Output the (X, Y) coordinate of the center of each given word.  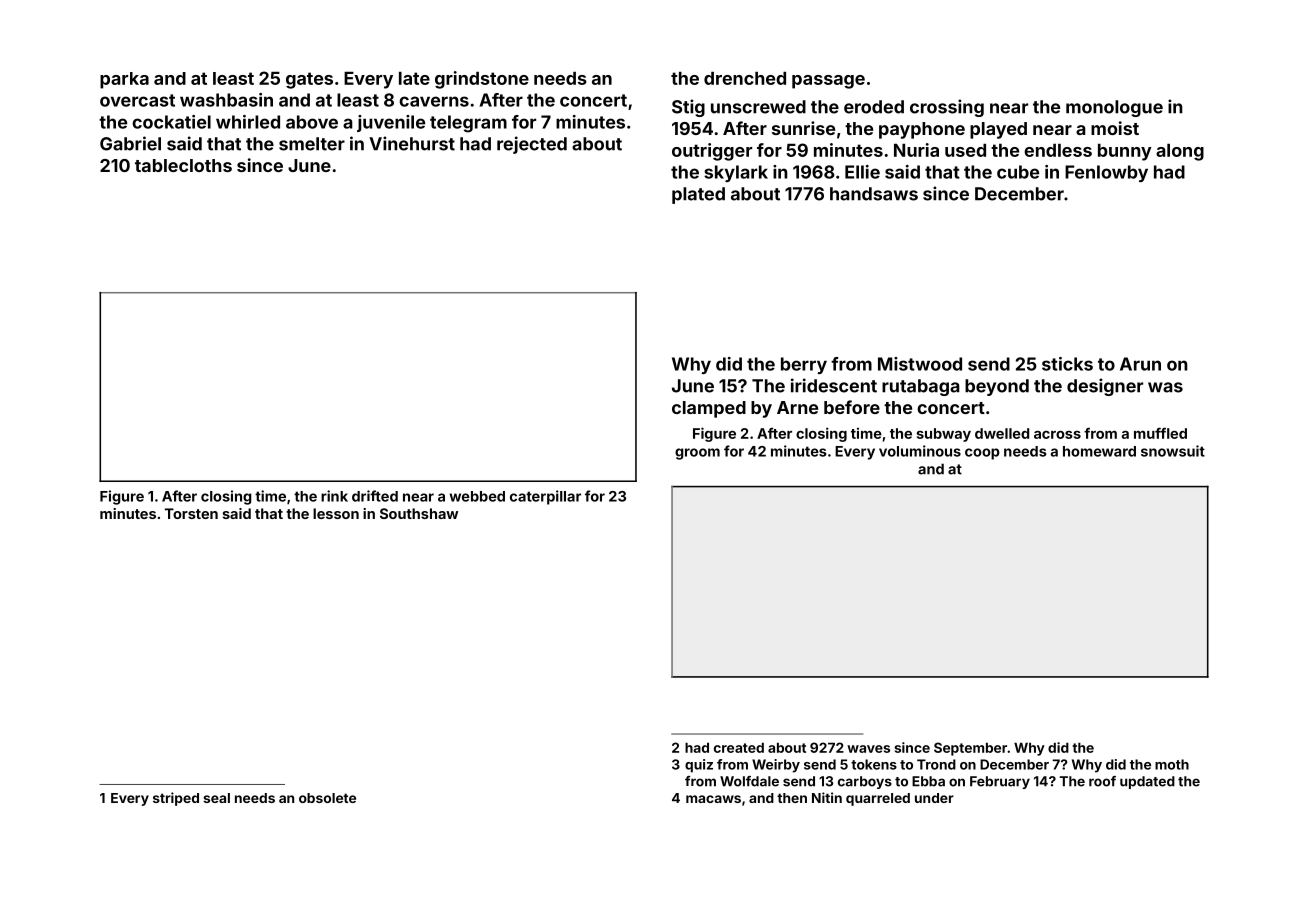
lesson (336, 513)
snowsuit (1173, 451)
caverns (434, 101)
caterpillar (545, 497)
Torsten (191, 513)
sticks (1067, 364)
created (739, 747)
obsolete (327, 798)
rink (334, 496)
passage (828, 82)
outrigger (712, 152)
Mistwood (920, 364)
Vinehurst (412, 143)
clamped (709, 409)
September (970, 749)
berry (804, 365)
